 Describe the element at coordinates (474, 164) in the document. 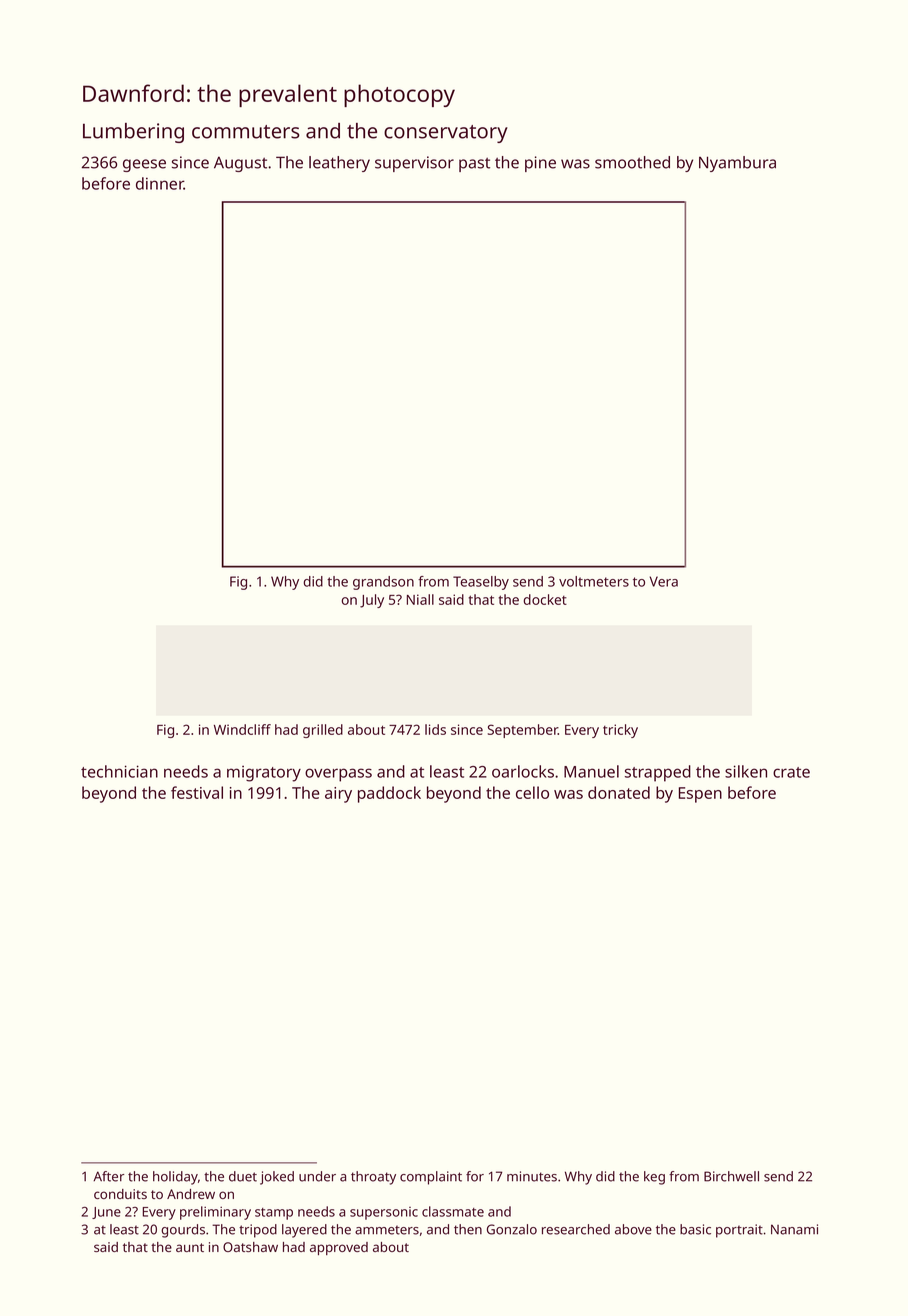

I see `past` at that location.
